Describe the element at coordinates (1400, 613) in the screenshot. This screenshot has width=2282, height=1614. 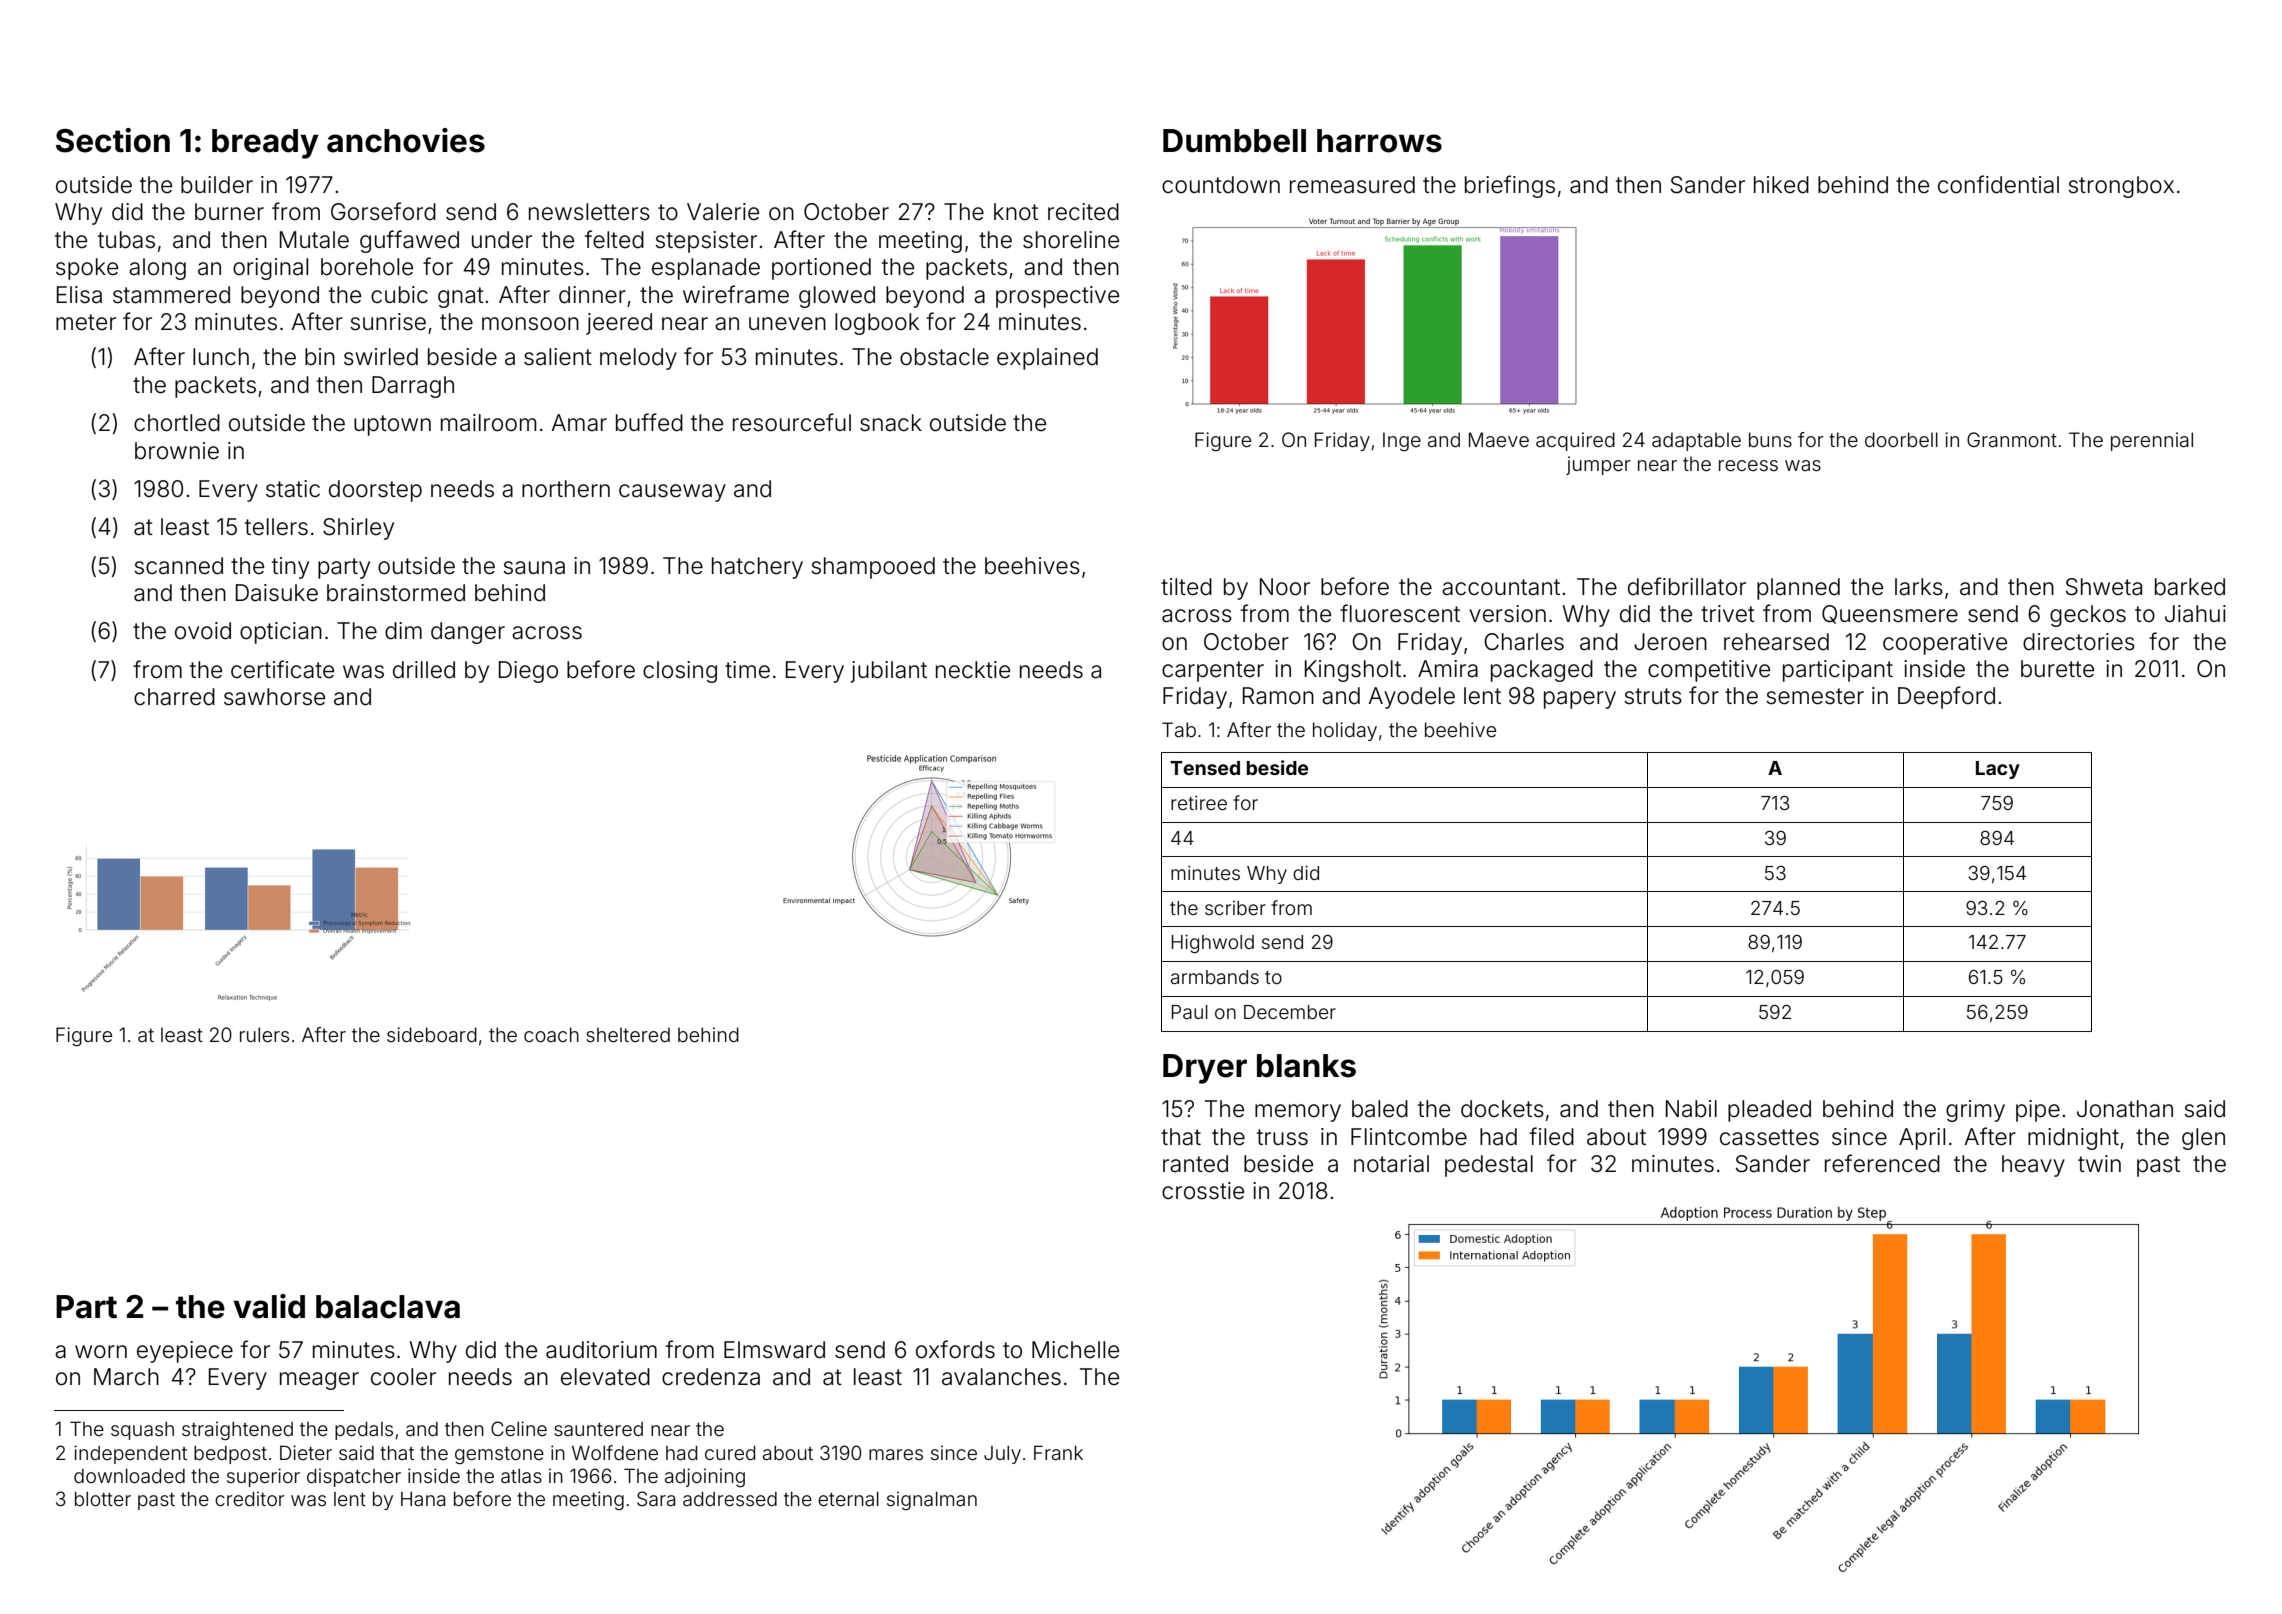
I see `fluorescent` at that location.
